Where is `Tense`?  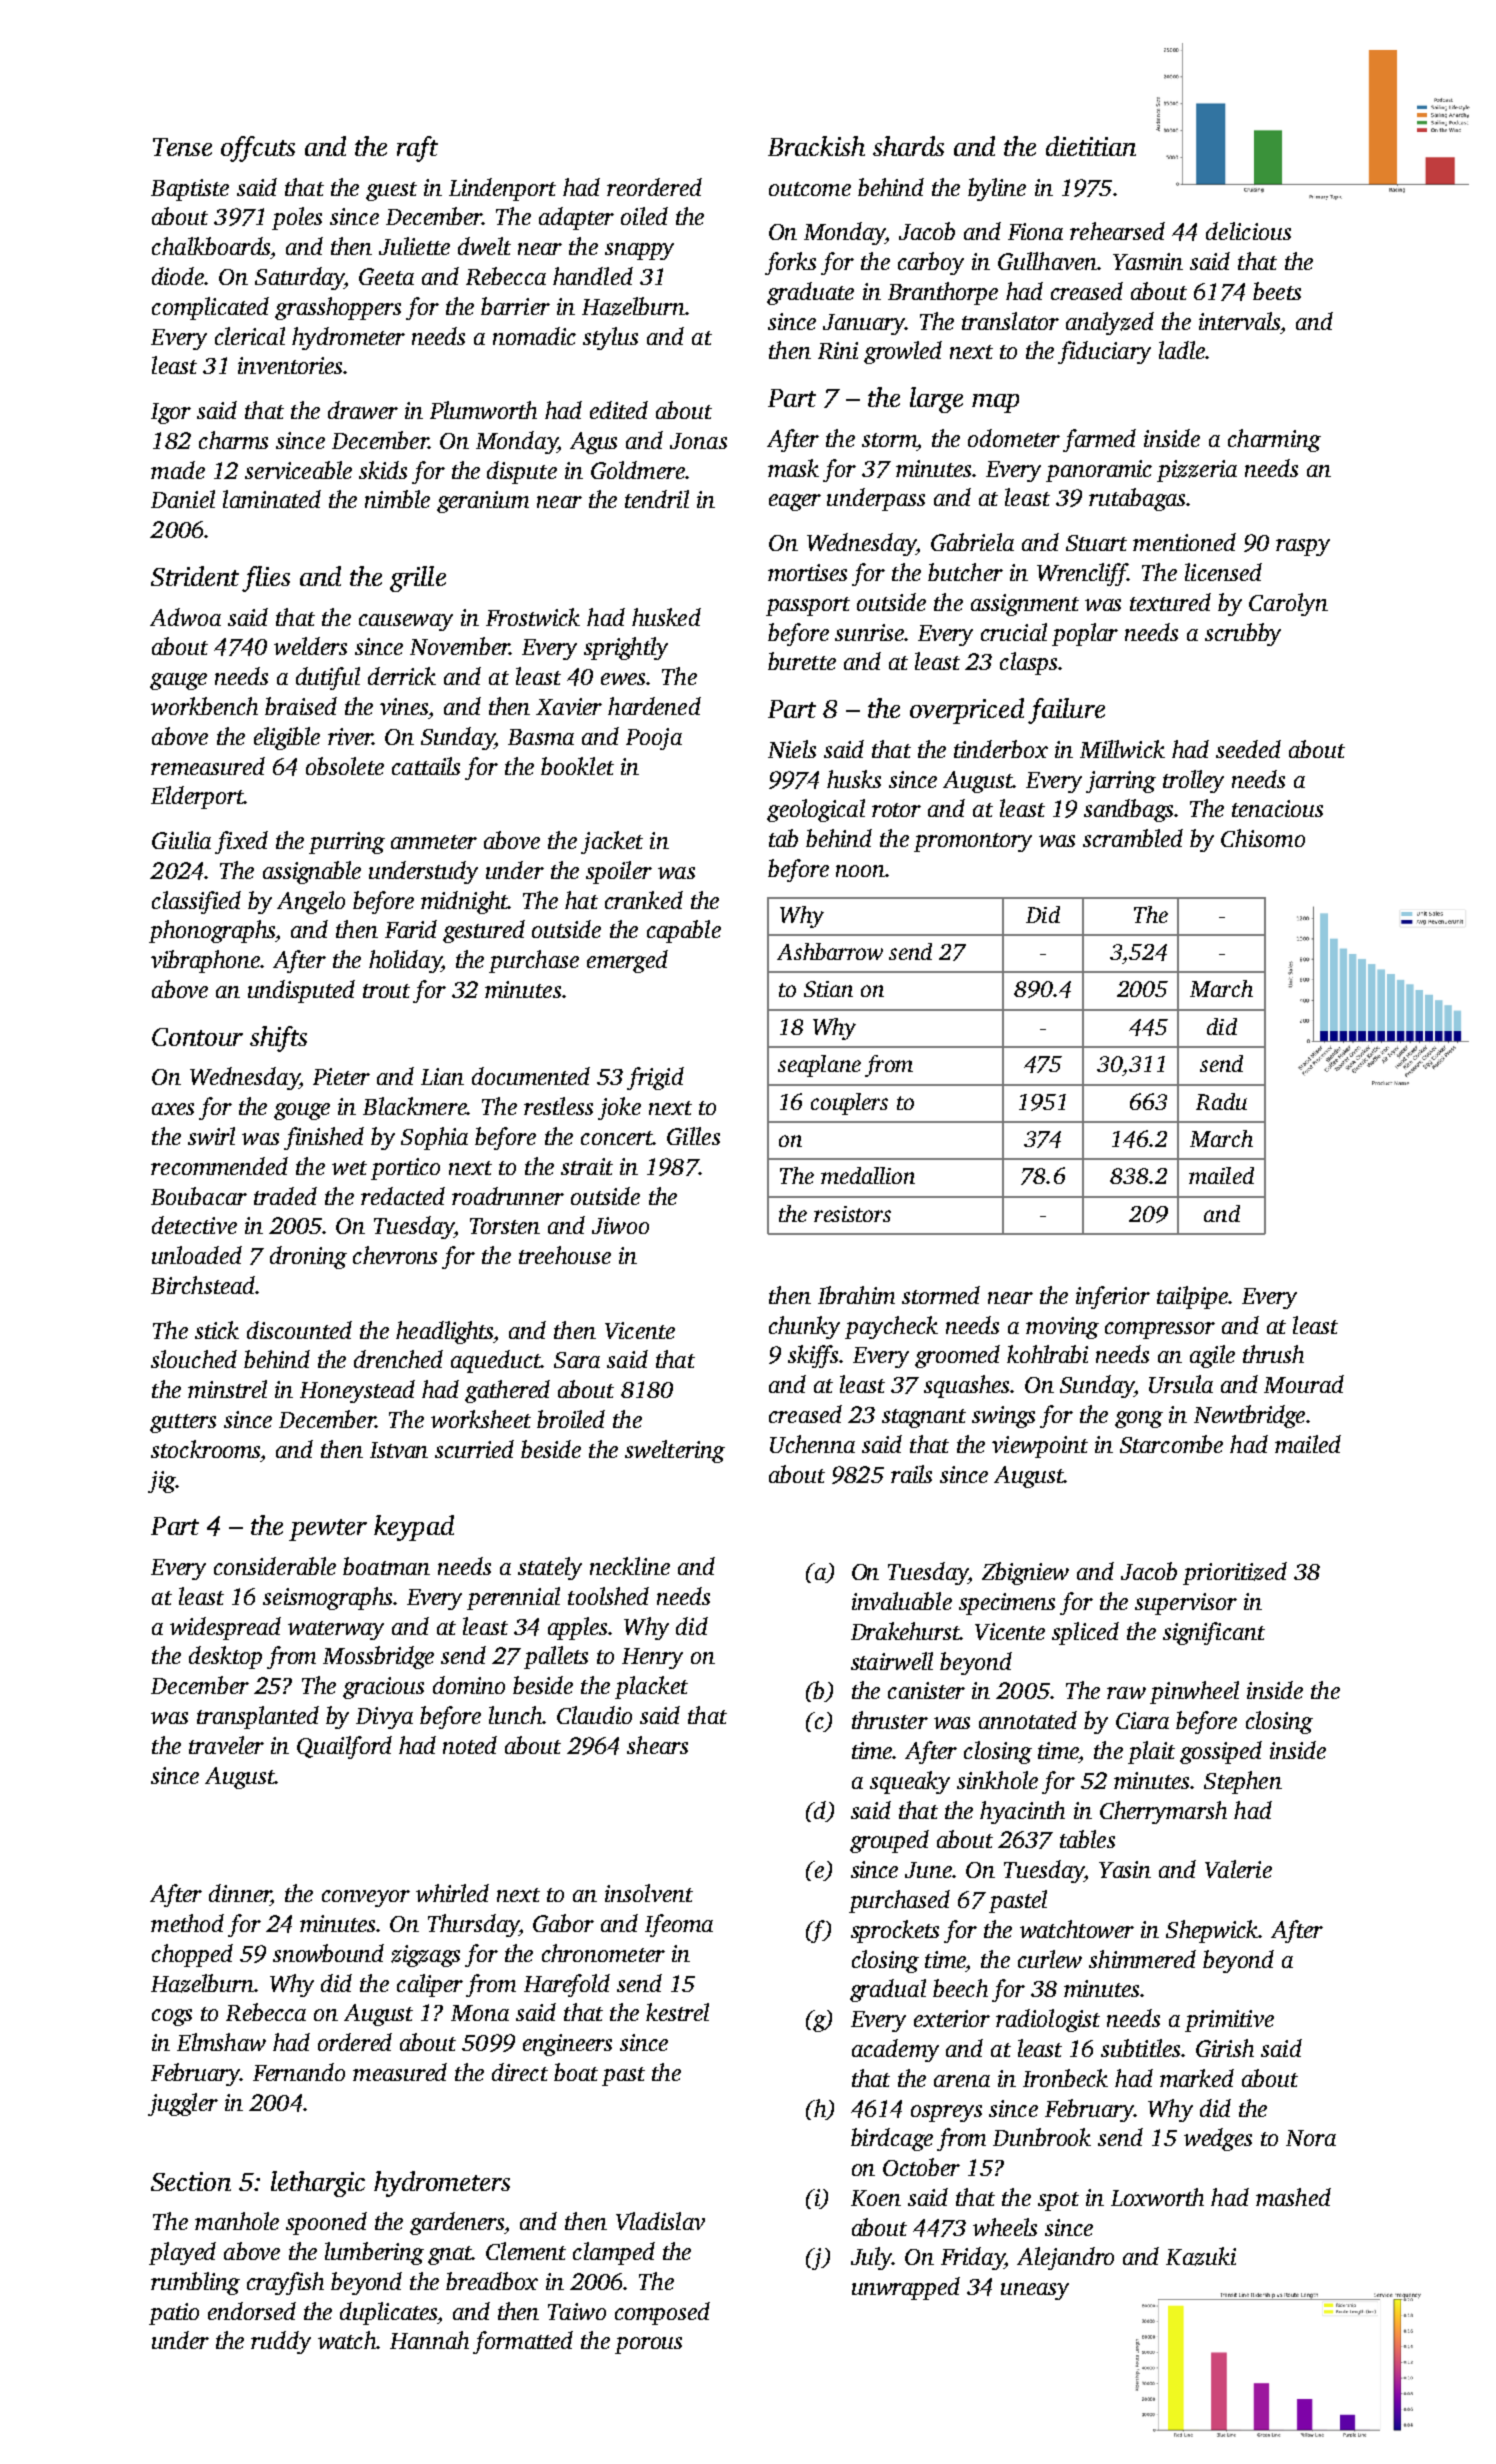 Tense is located at coordinates (182, 147).
